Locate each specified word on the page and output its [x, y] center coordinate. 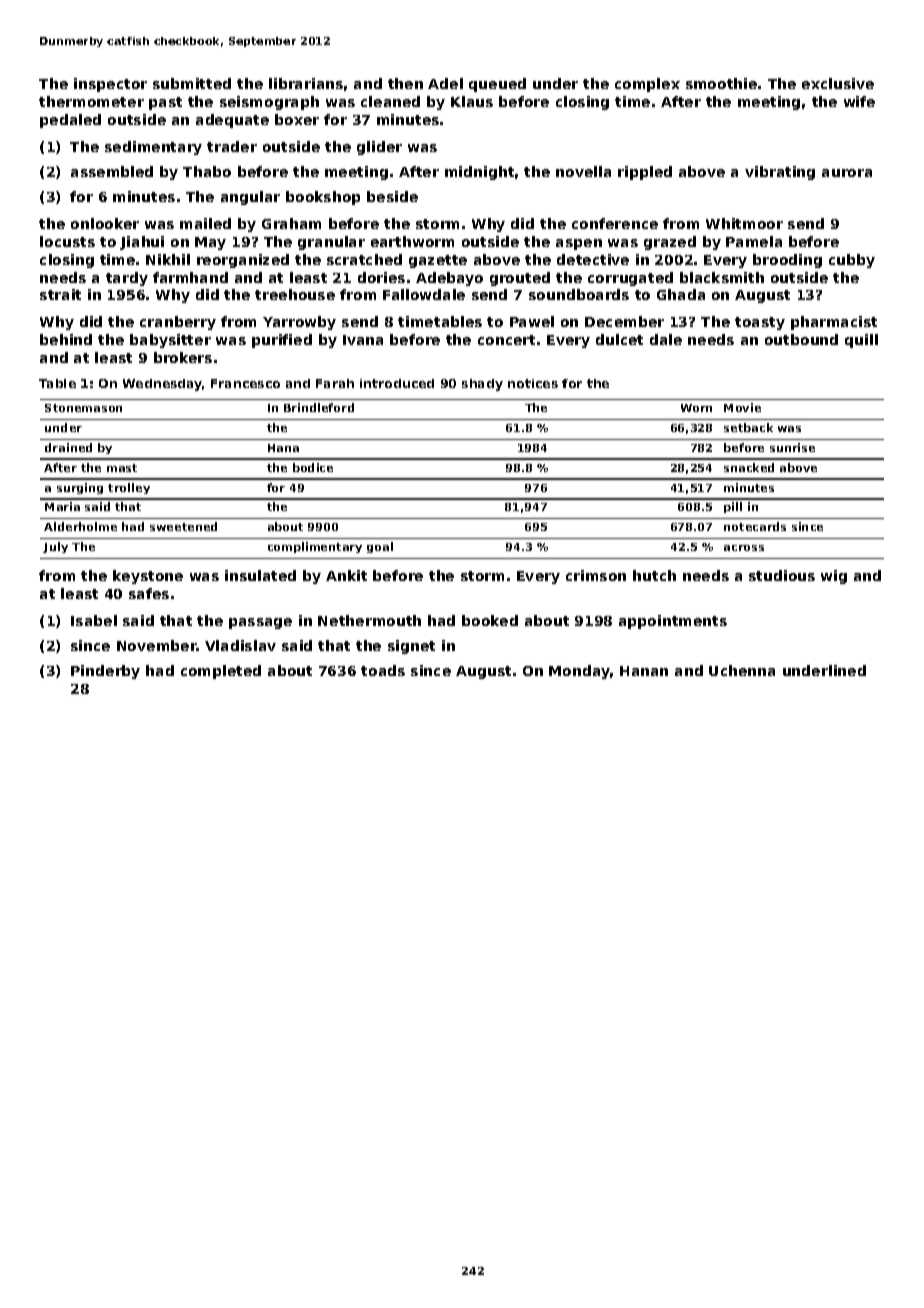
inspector [110, 85]
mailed [205, 223]
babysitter [170, 341]
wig [834, 577]
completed [221, 672]
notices [533, 383]
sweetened [183, 526]
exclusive [838, 83]
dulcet [619, 339]
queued [497, 85]
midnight [479, 173]
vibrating [780, 173]
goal [380, 547]
